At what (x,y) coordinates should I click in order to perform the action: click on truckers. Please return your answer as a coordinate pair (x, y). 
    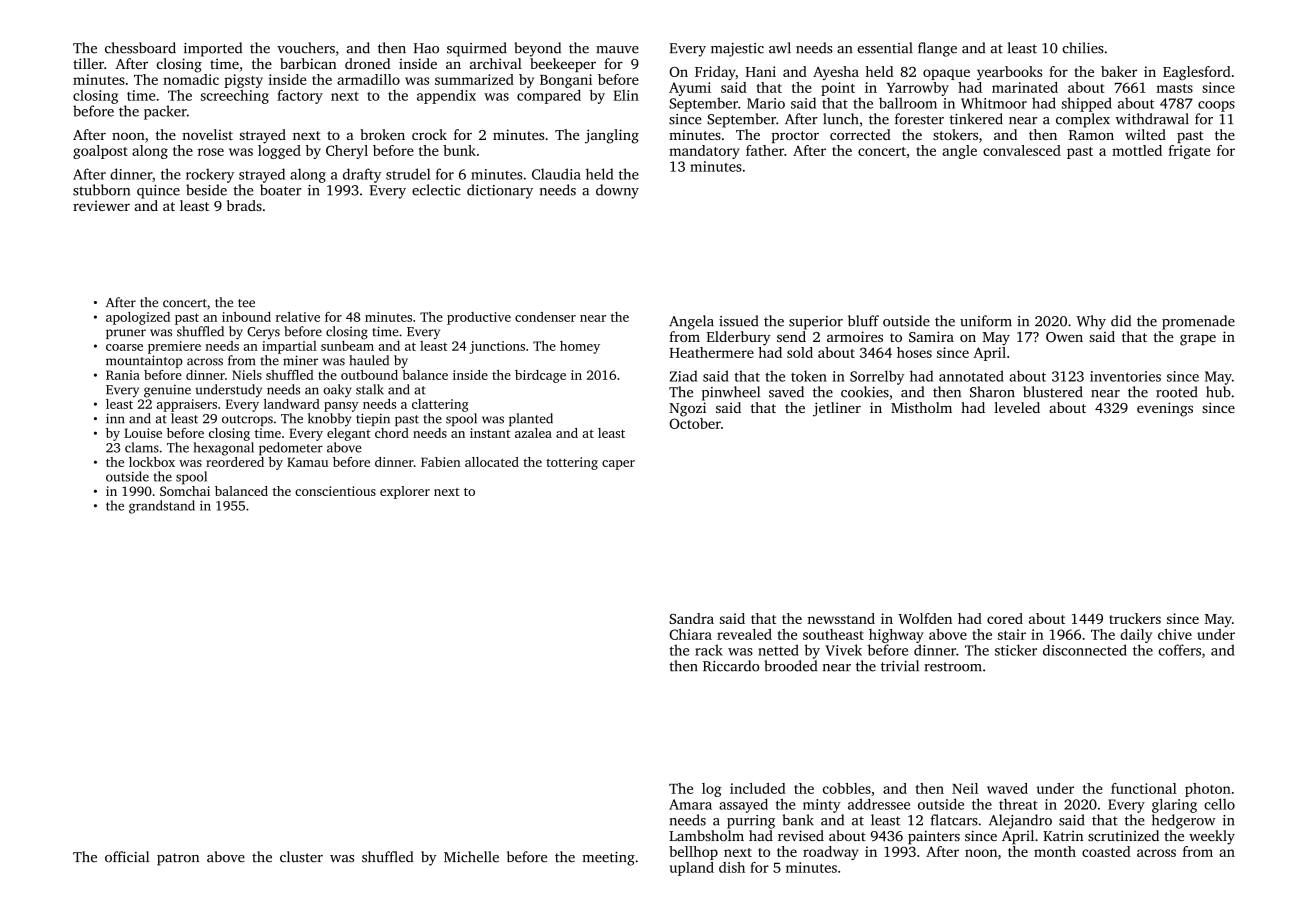
    Looking at the image, I should click on (1135, 618).
